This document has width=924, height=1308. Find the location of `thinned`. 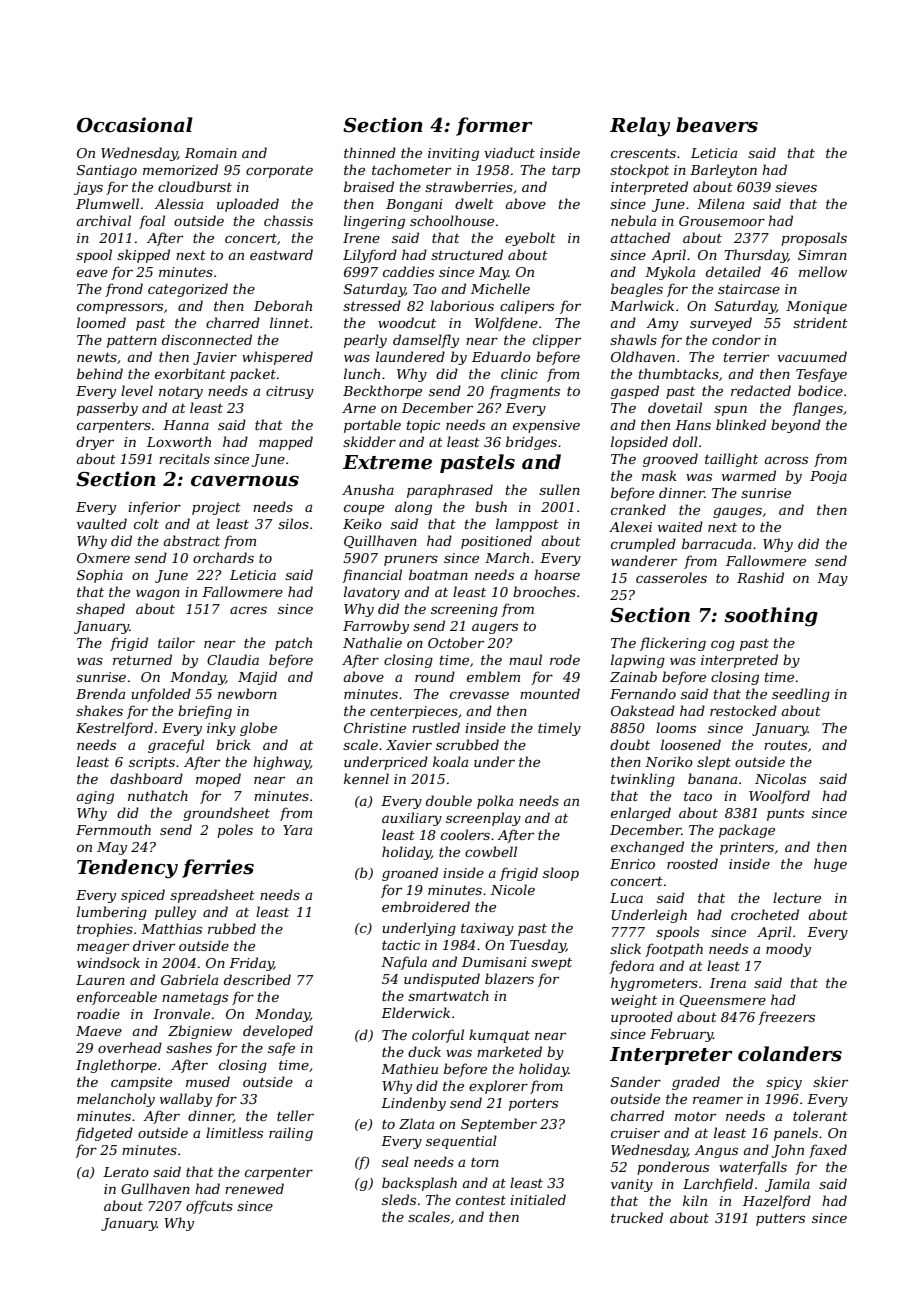

thinned is located at coordinates (370, 152).
